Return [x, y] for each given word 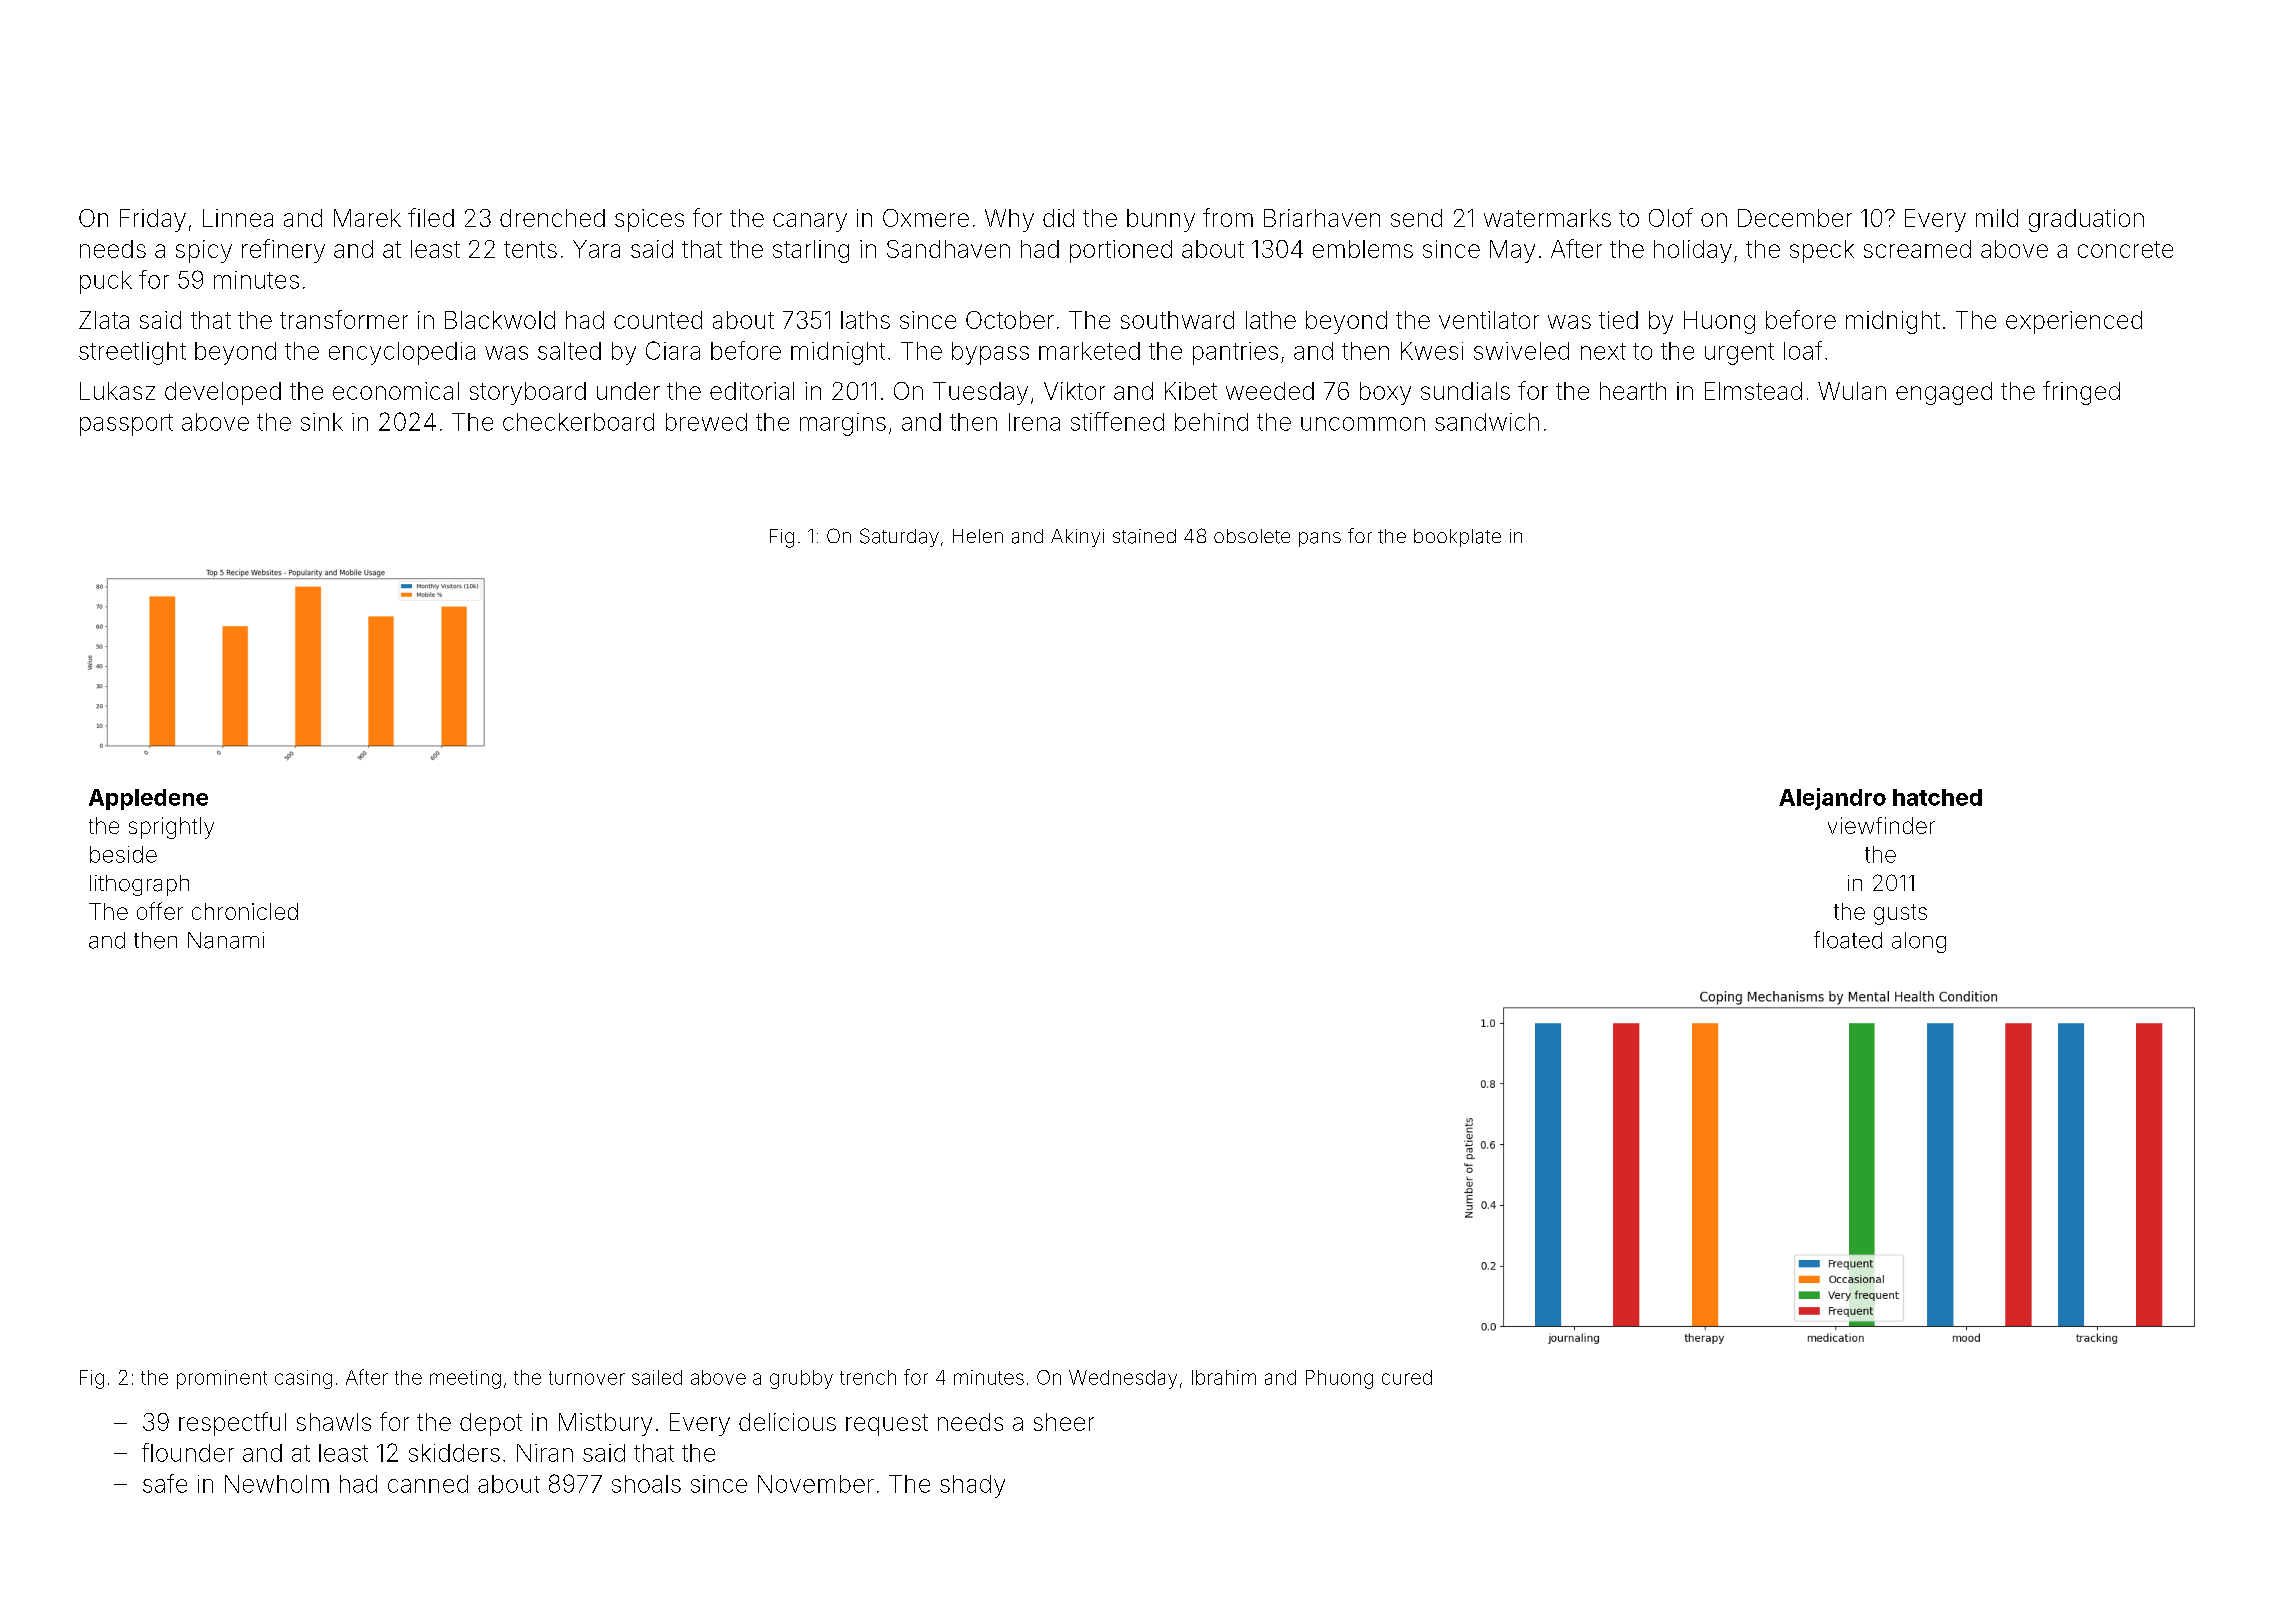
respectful [232, 1424]
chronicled [245, 911]
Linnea [238, 218]
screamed [1917, 249]
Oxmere [926, 218]
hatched [1937, 797]
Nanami [226, 940]
